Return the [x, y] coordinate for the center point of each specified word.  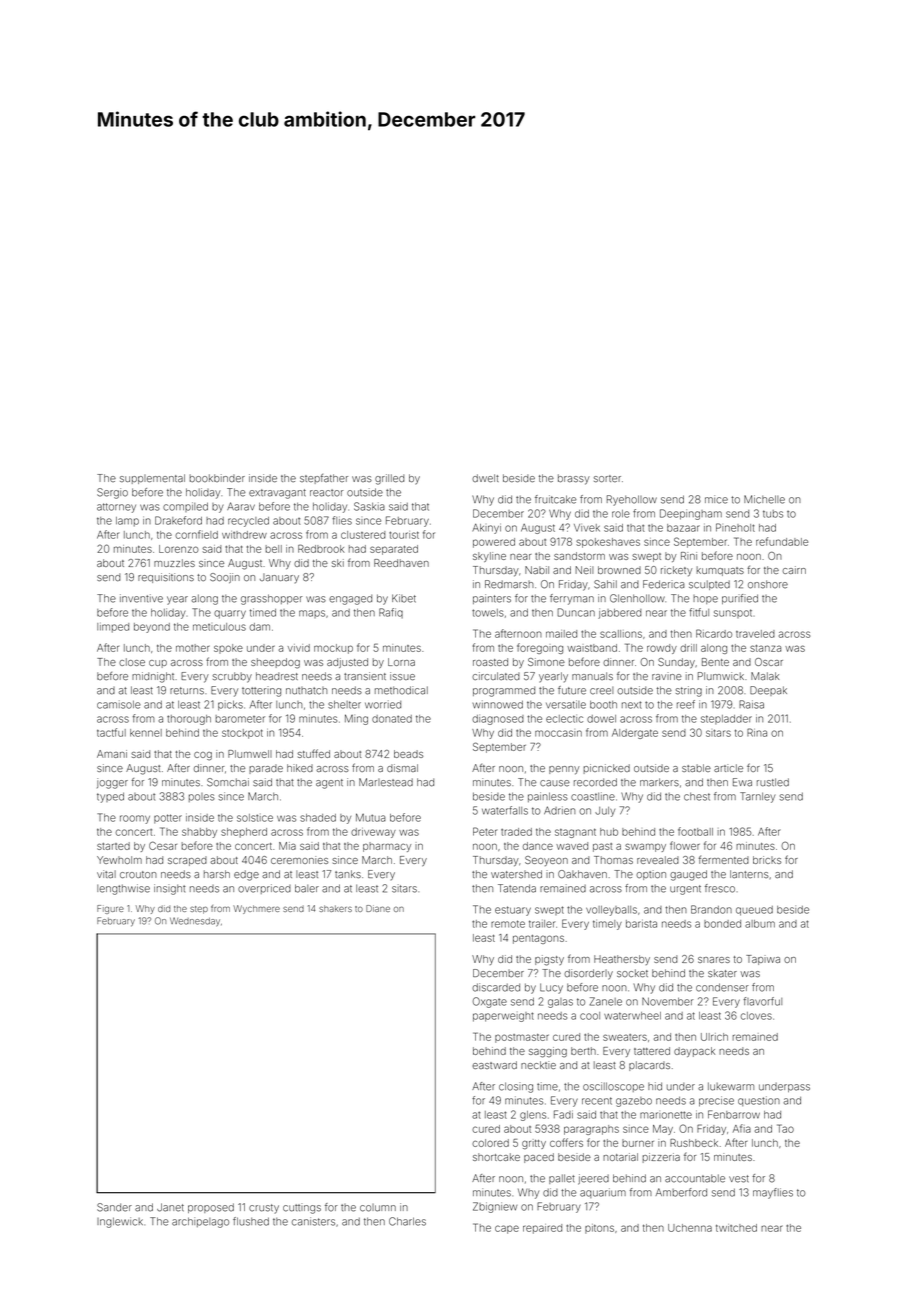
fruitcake [556, 499]
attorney [116, 508]
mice [716, 499]
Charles [407, 1221]
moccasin [558, 733]
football [695, 831]
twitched [736, 1228]
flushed [251, 1221]
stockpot [242, 734]
